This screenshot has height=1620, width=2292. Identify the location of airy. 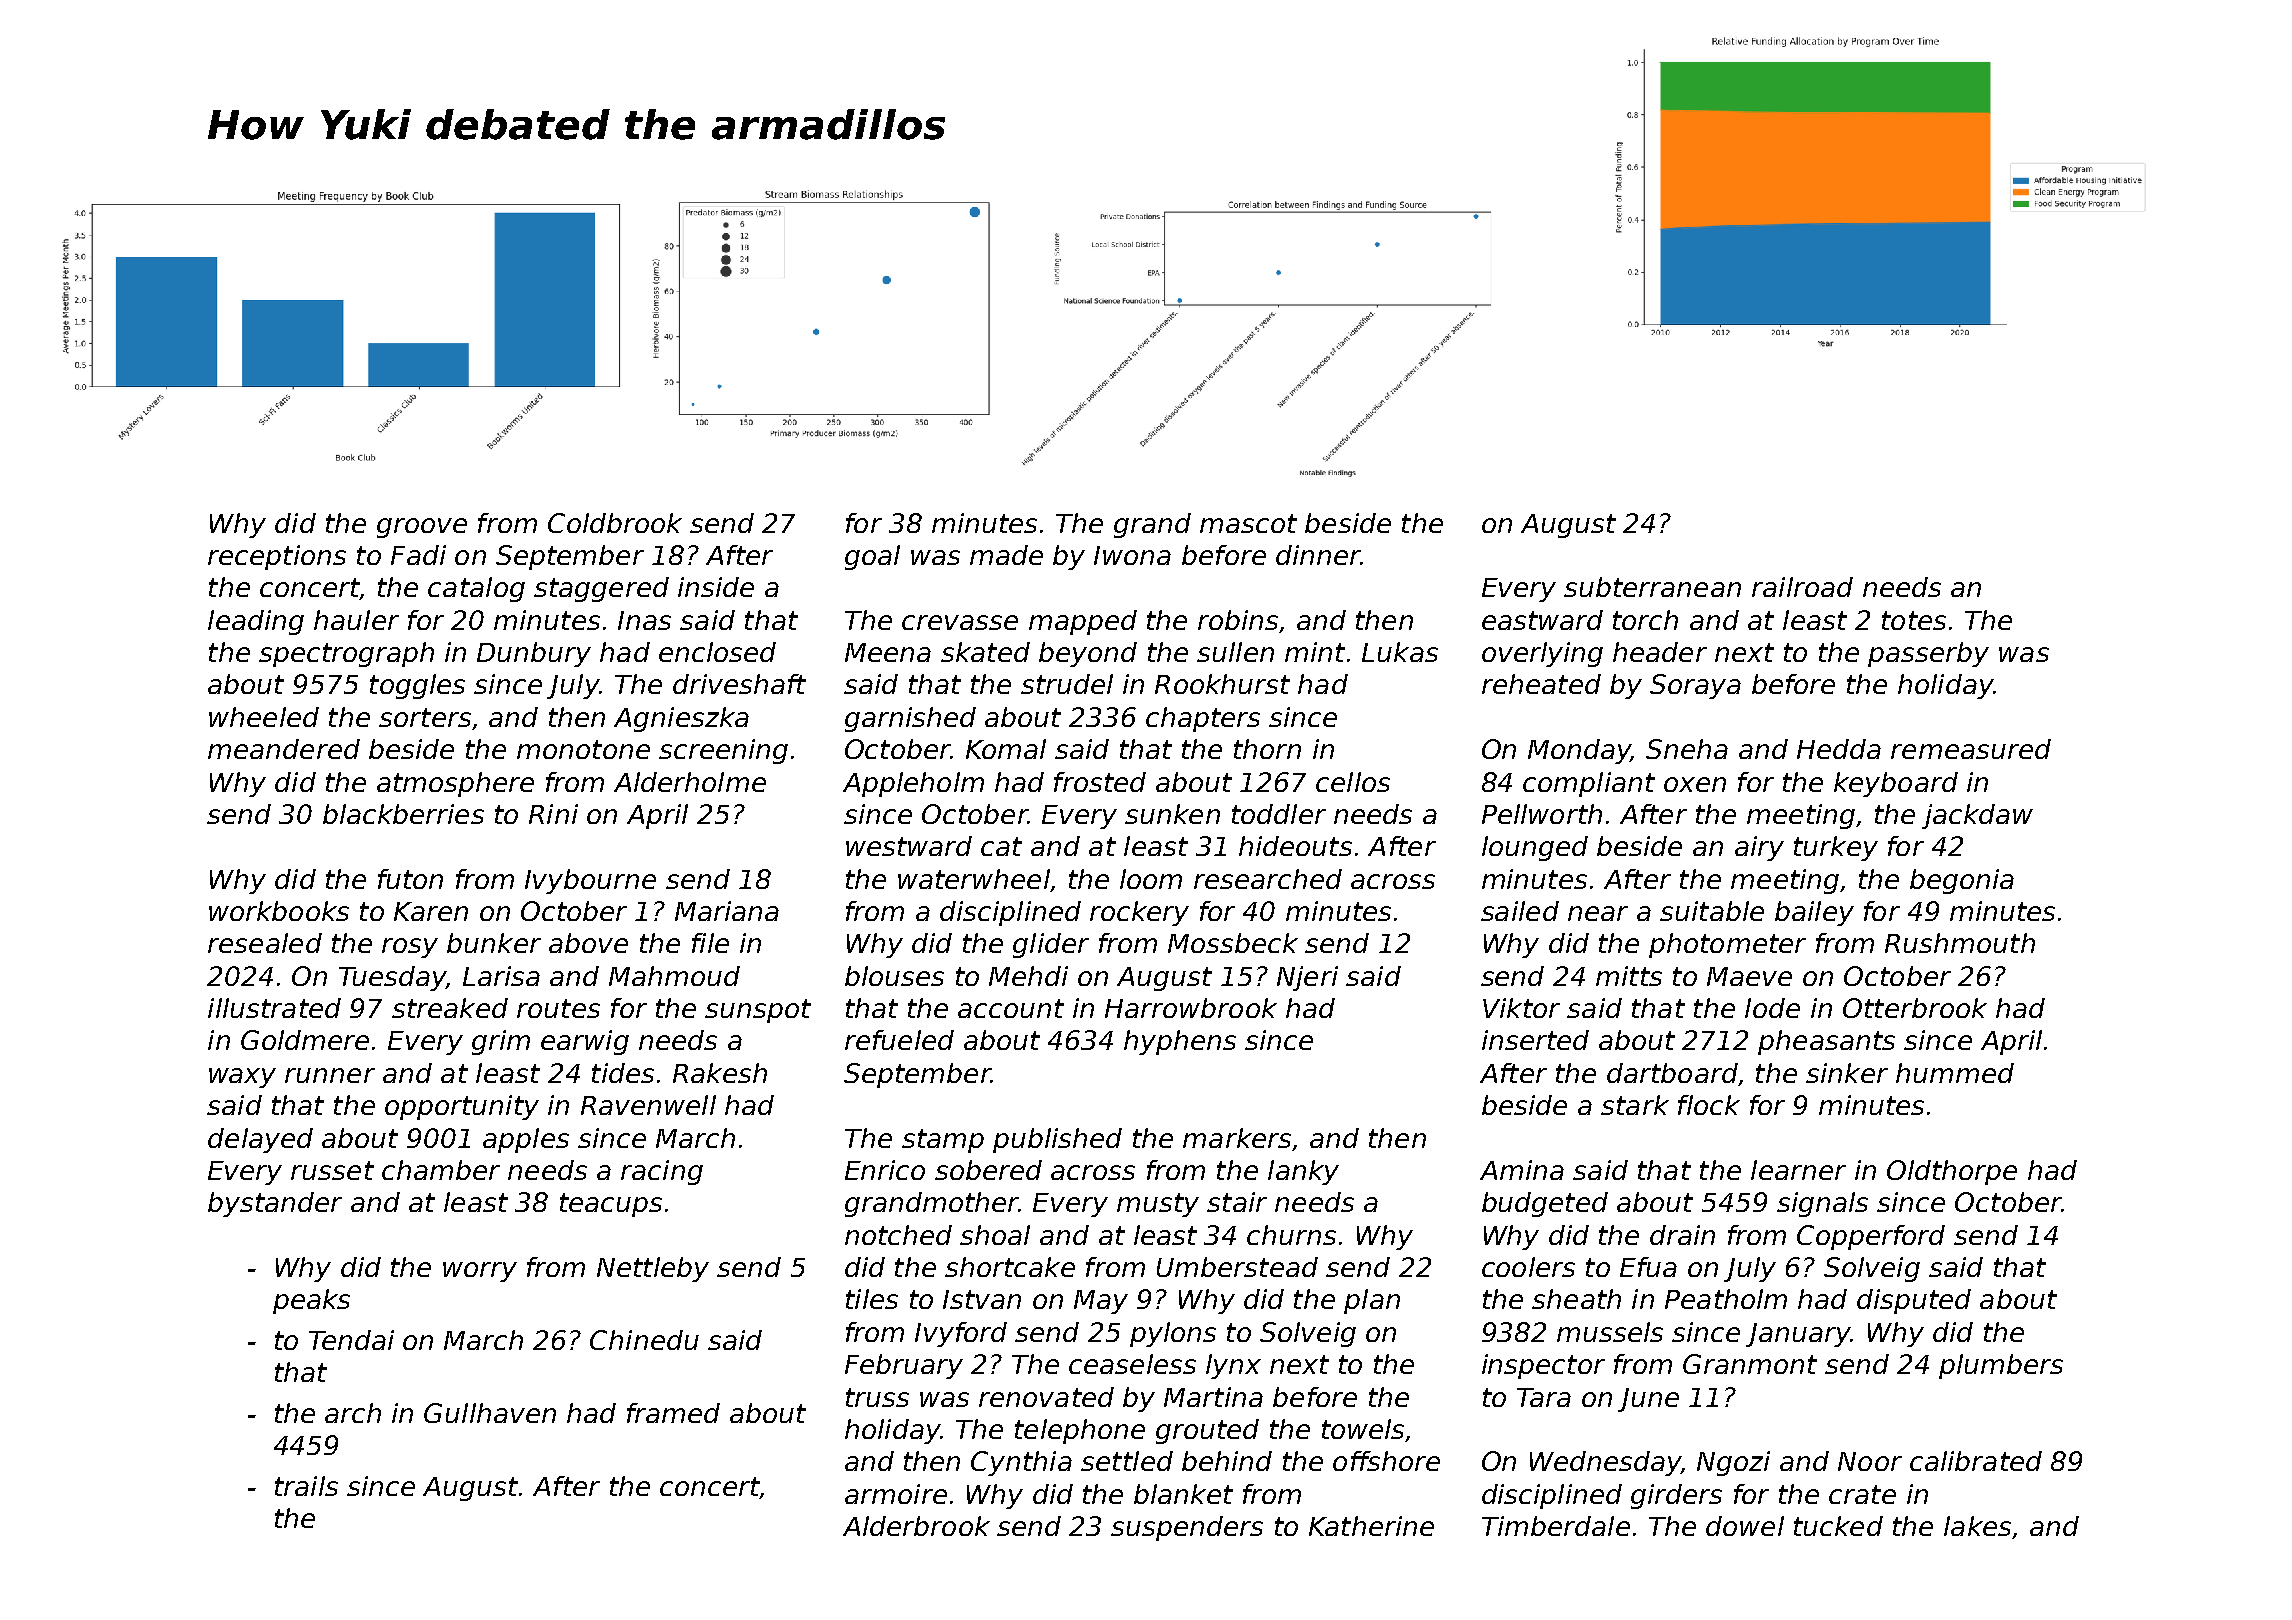
(1759, 848).
